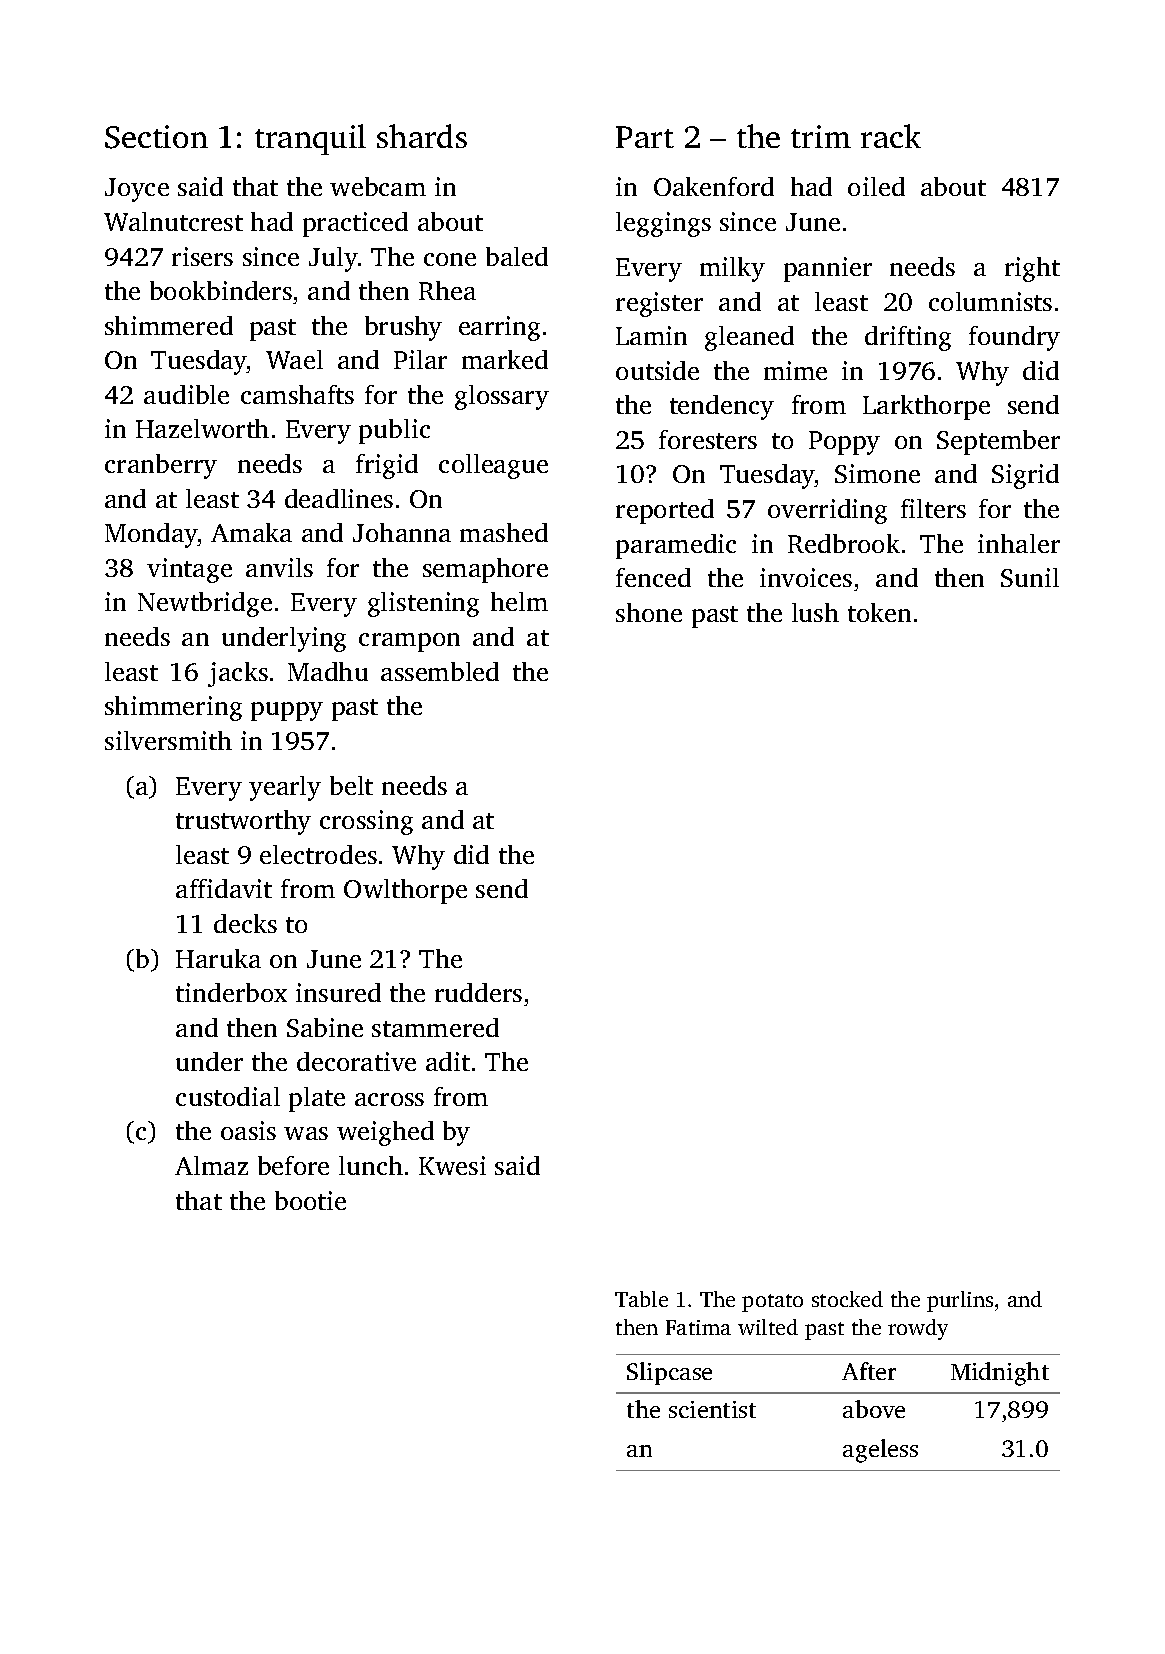 The height and width of the page is (1654, 1165). What do you see at coordinates (847, 1299) in the page?
I see `stocked` at bounding box center [847, 1299].
